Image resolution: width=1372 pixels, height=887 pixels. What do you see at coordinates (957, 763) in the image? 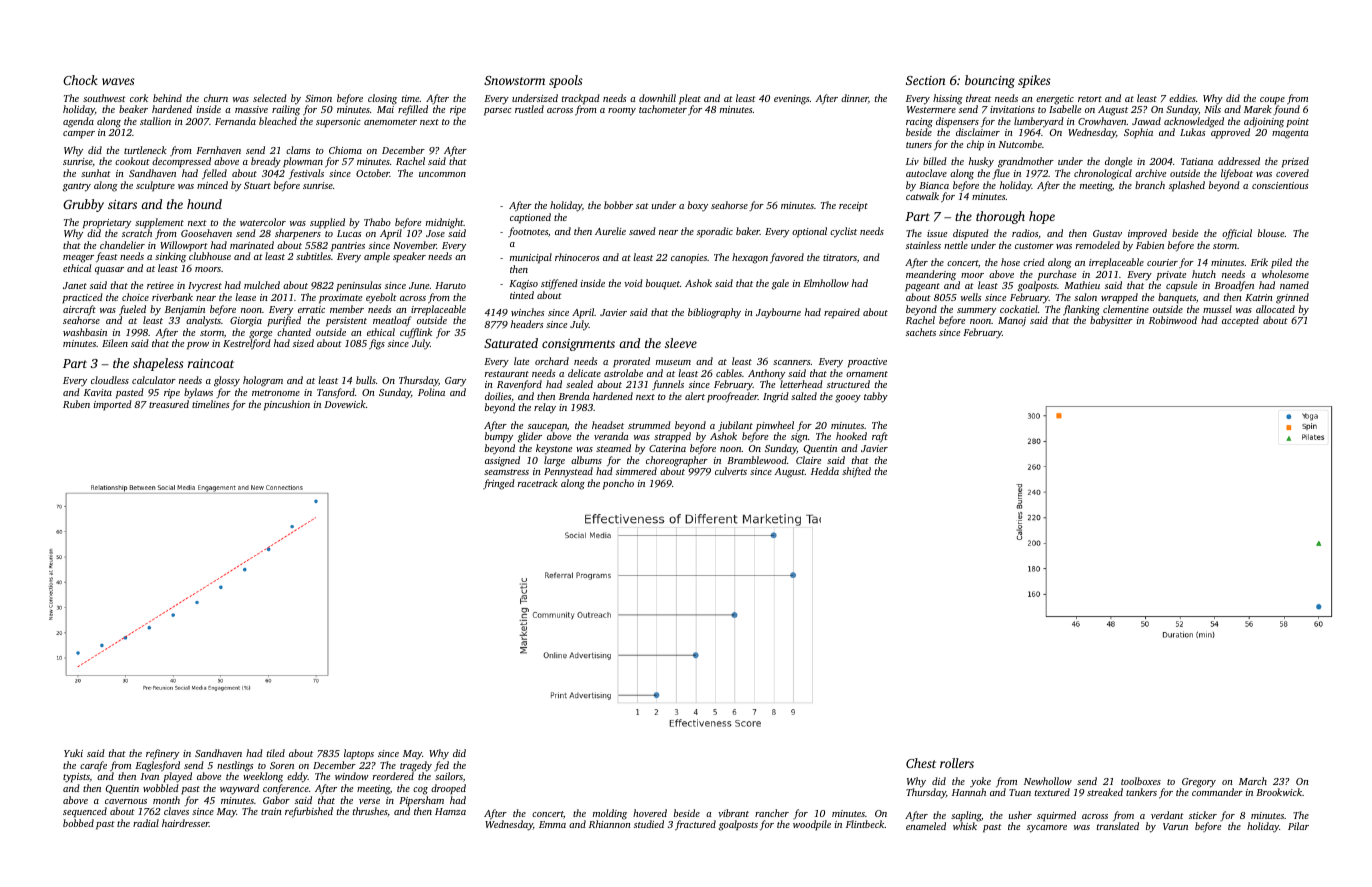
I see `rollers` at bounding box center [957, 763].
